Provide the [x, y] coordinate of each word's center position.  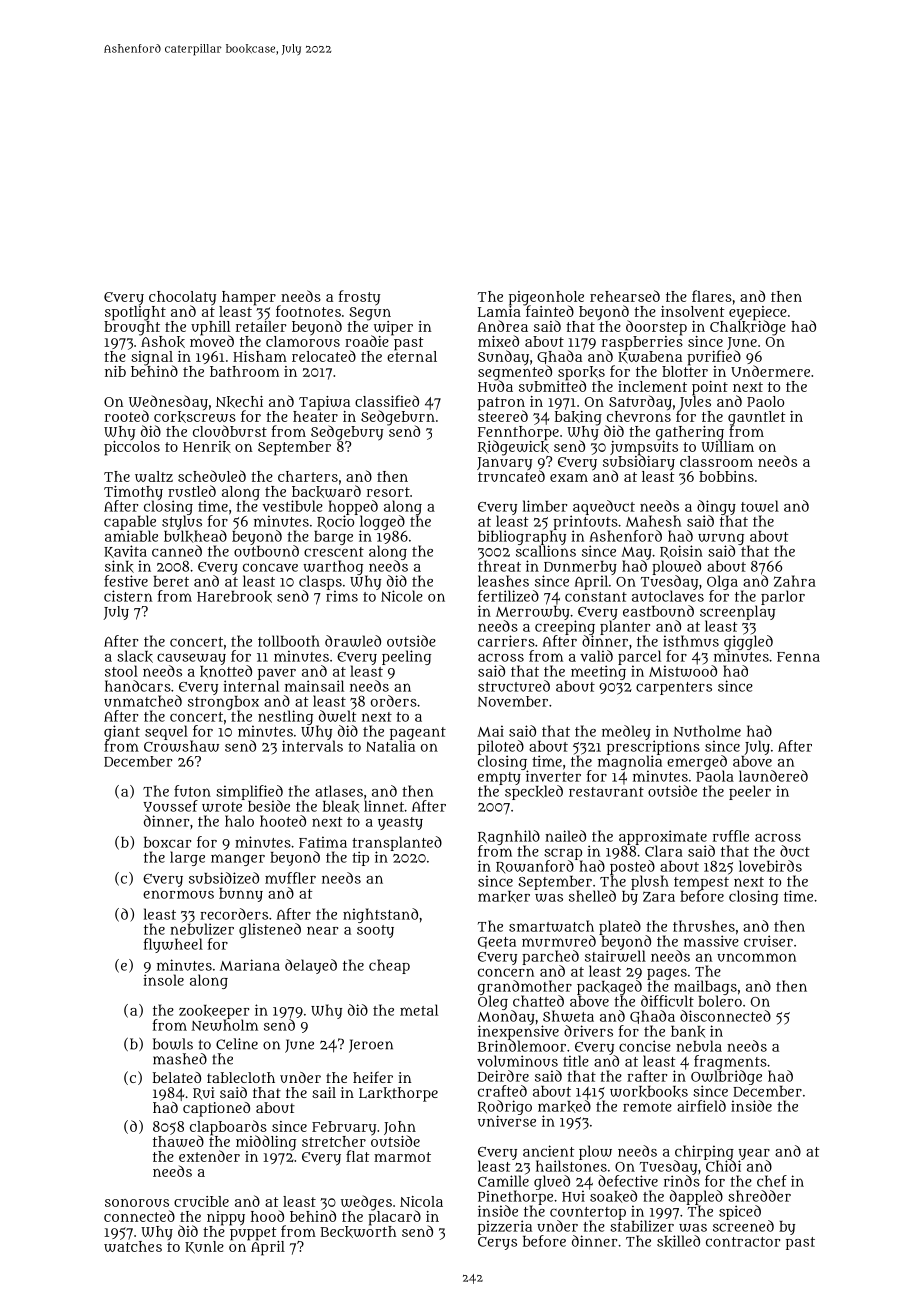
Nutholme [707, 731]
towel [760, 506]
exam [569, 478]
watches [133, 1246]
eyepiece [758, 313]
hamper [249, 298]
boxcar [167, 842]
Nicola [421, 1201]
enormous [178, 894]
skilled [678, 1241]
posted [632, 867]
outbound [266, 551]
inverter [553, 776]
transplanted [397, 843]
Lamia [499, 311]
